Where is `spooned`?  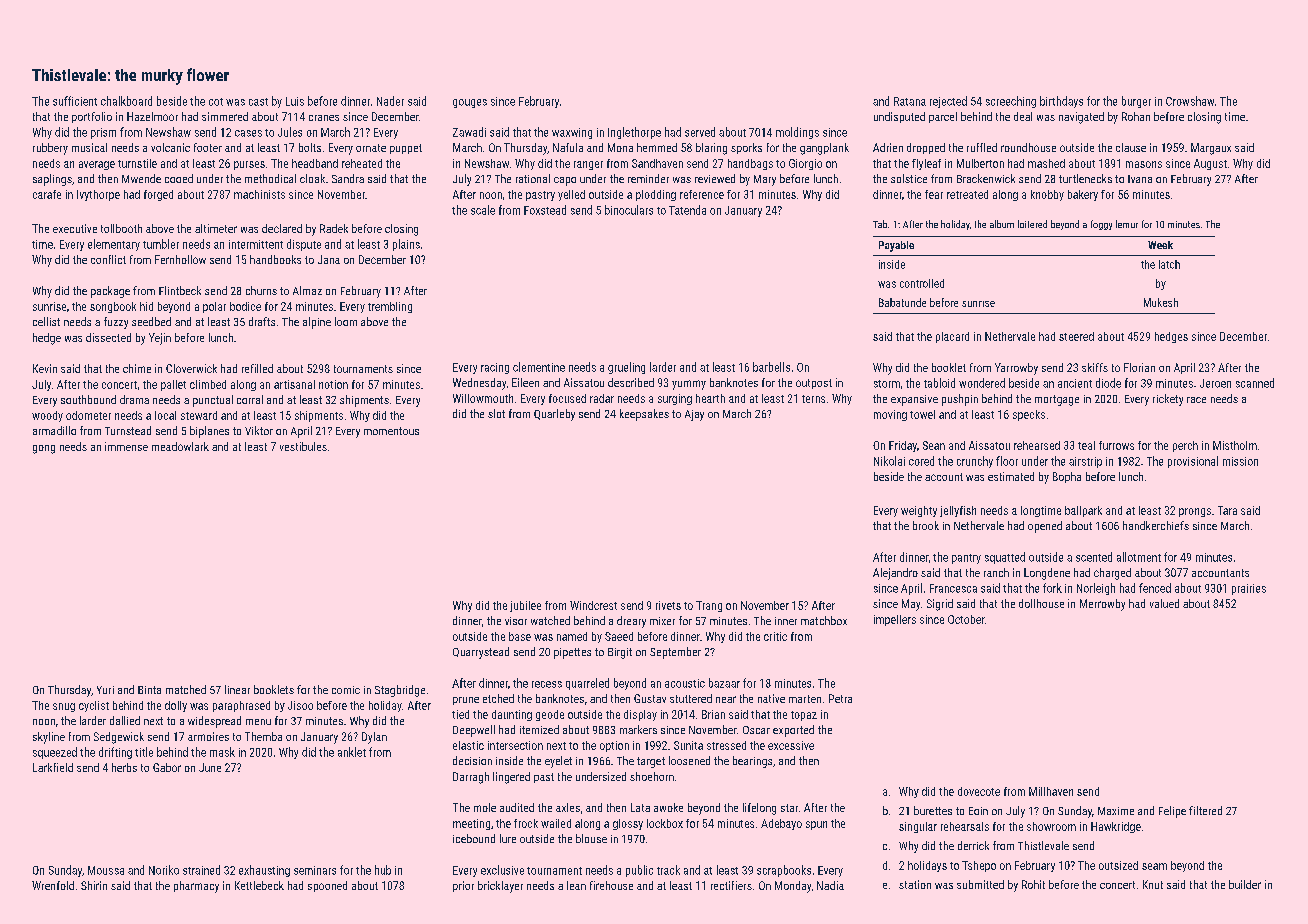 spooned is located at coordinates (327, 886).
